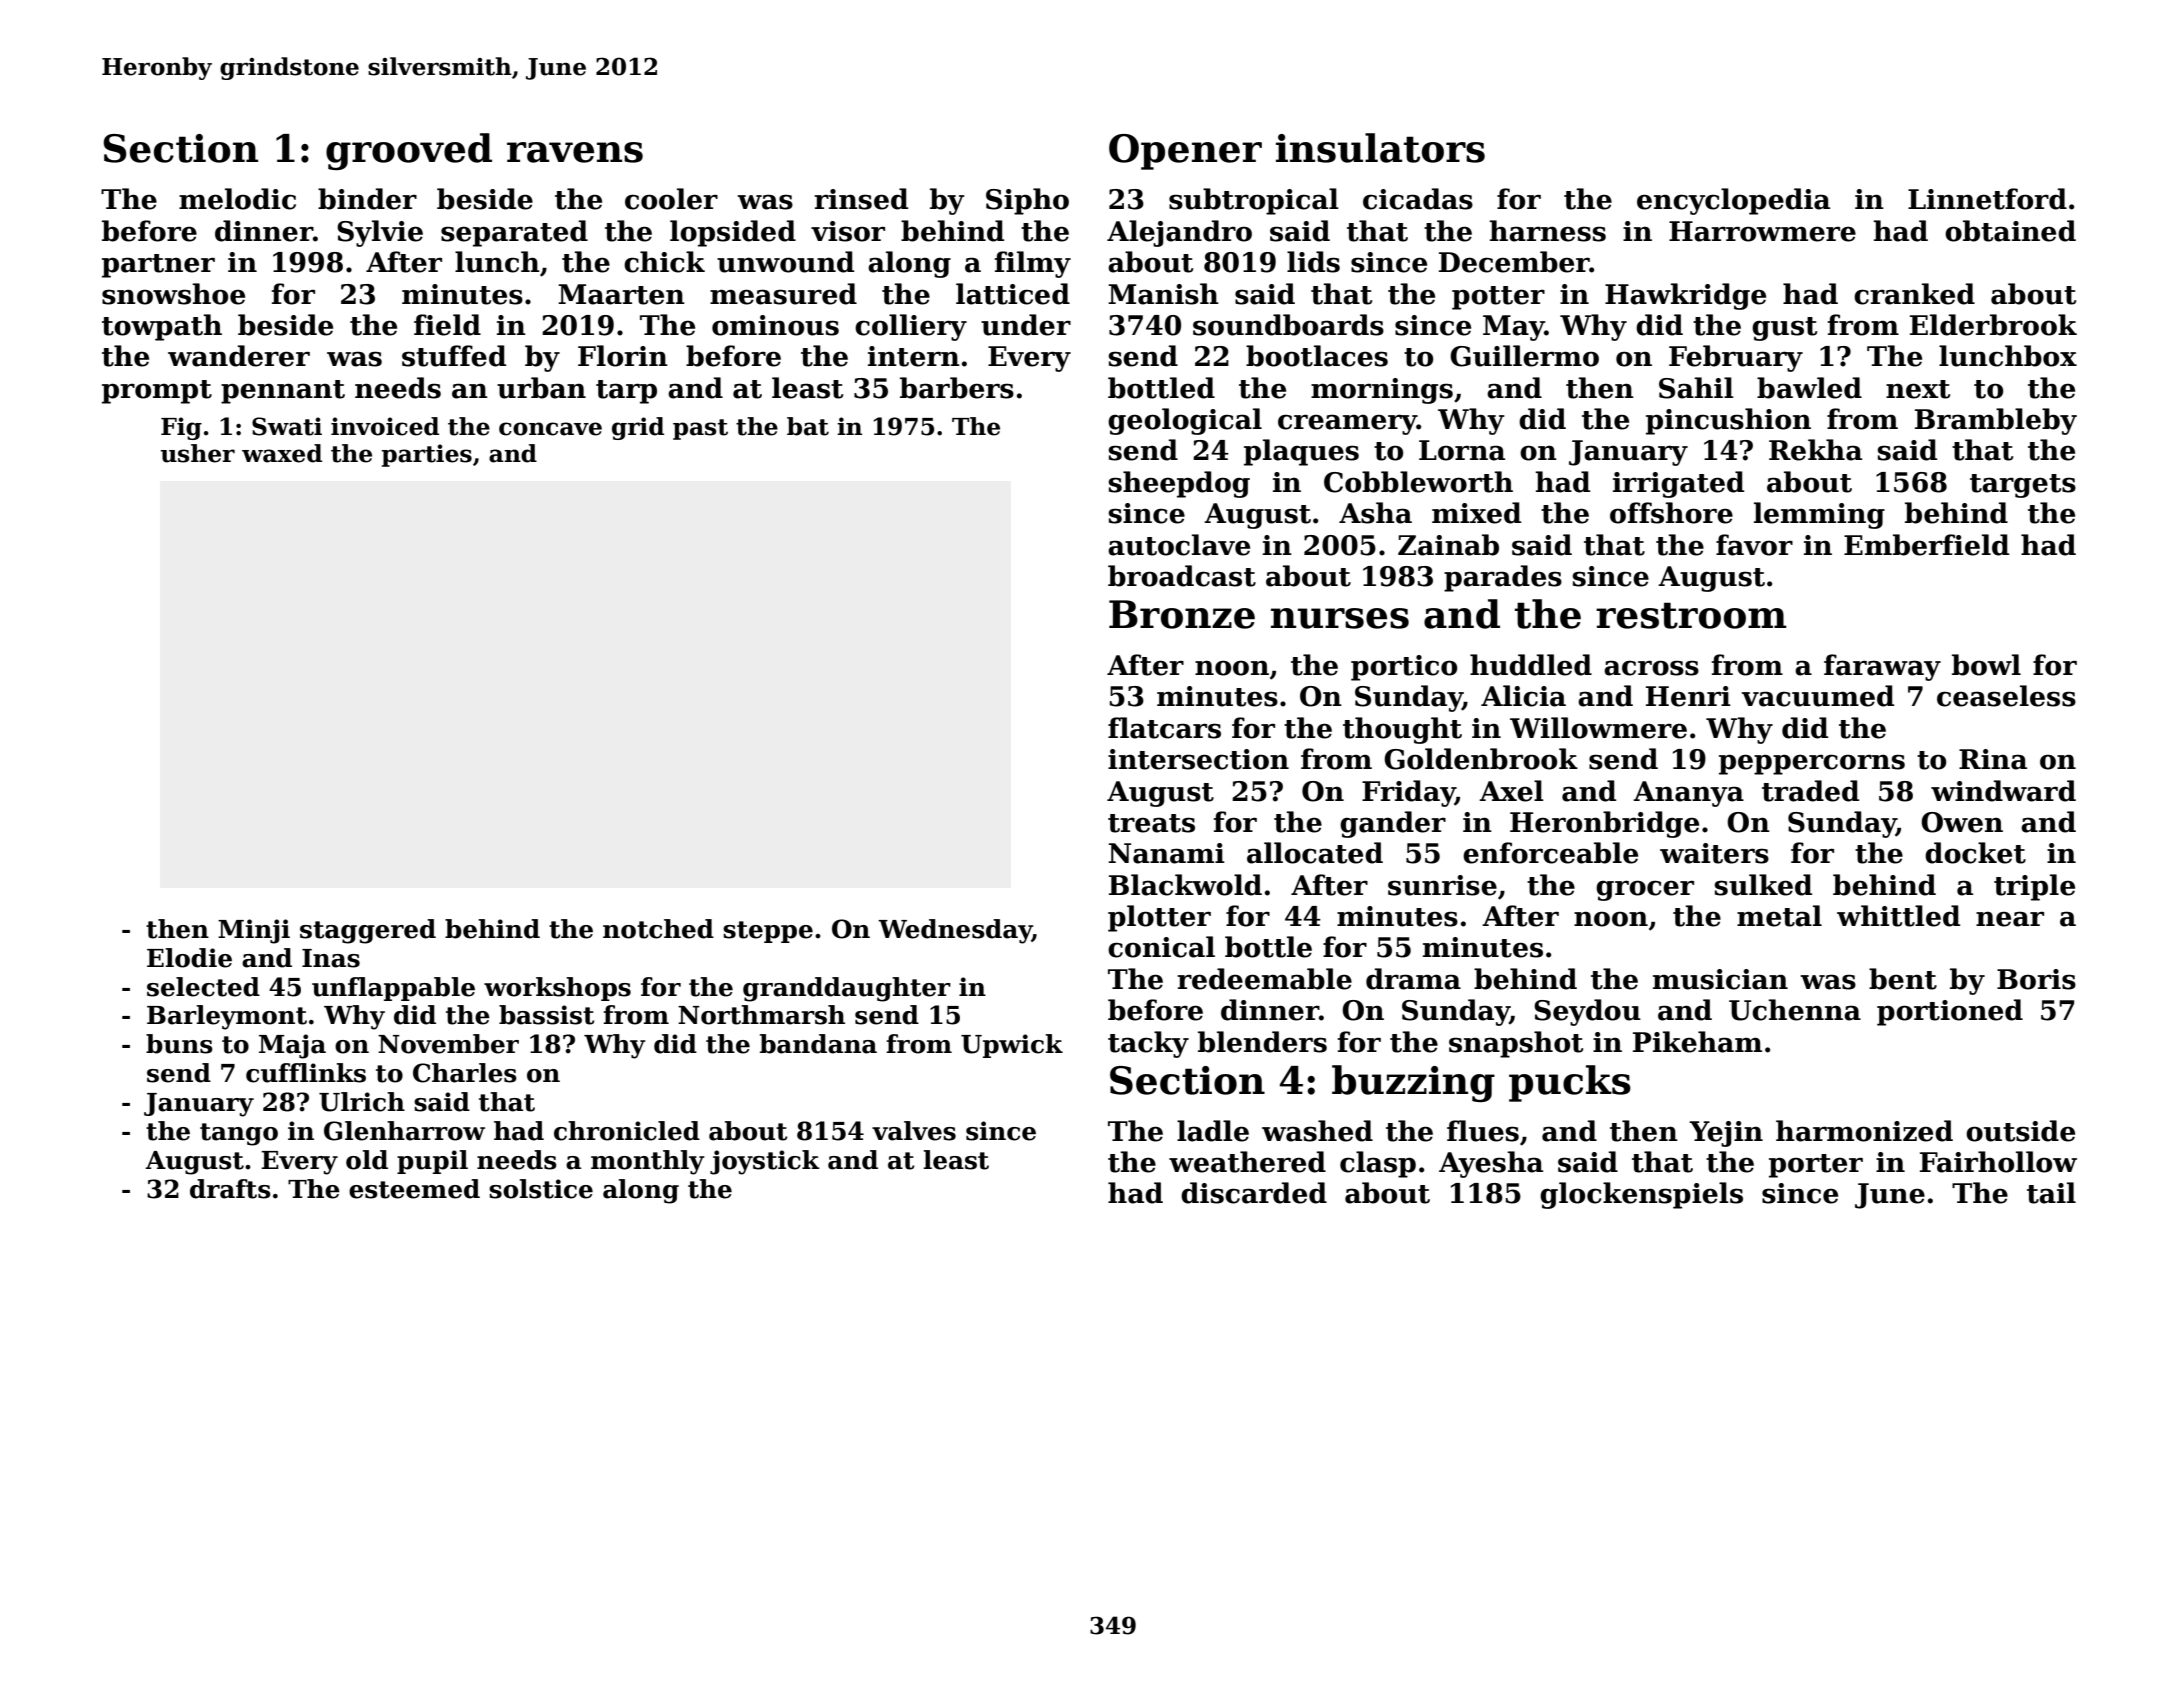 The width and height of the document is (2178, 1683). I want to click on metal, so click(1779, 916).
